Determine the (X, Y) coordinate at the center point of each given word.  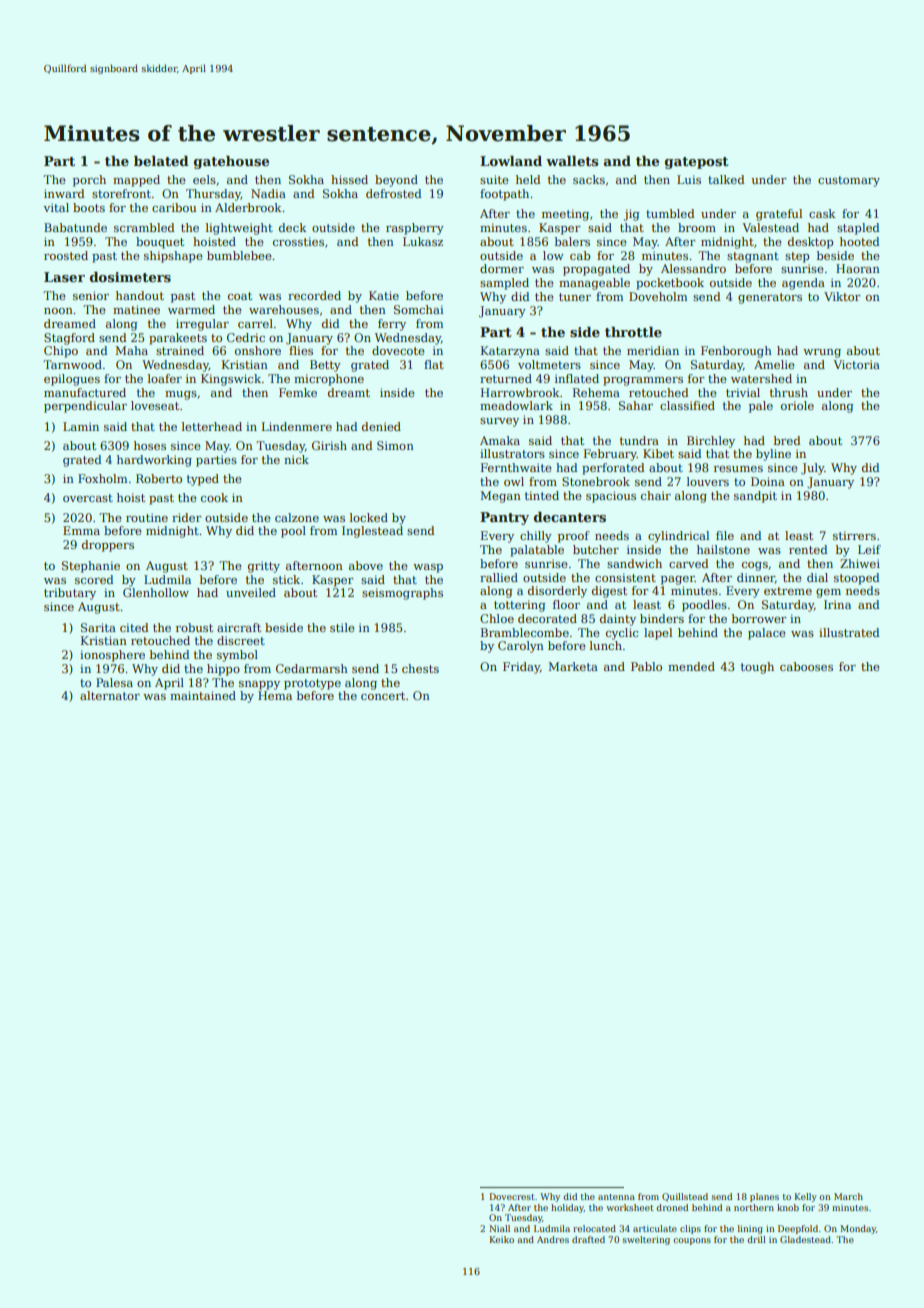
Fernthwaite (516, 467)
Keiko (501, 1239)
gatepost (697, 163)
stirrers (854, 535)
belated (161, 161)
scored (94, 579)
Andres (553, 1239)
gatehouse (231, 162)
